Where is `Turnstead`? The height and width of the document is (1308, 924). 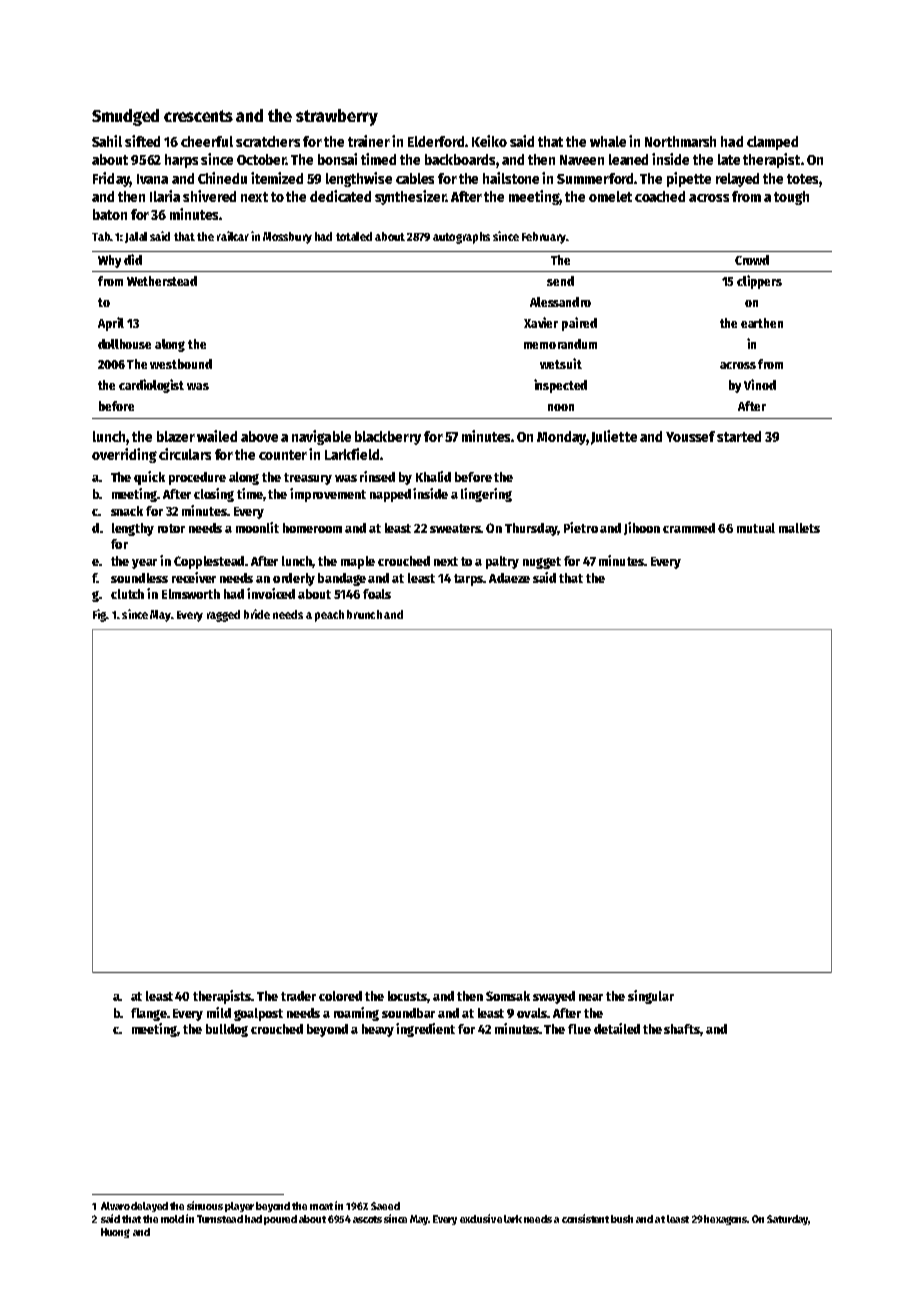
Turnstead is located at coordinates (220, 1219).
